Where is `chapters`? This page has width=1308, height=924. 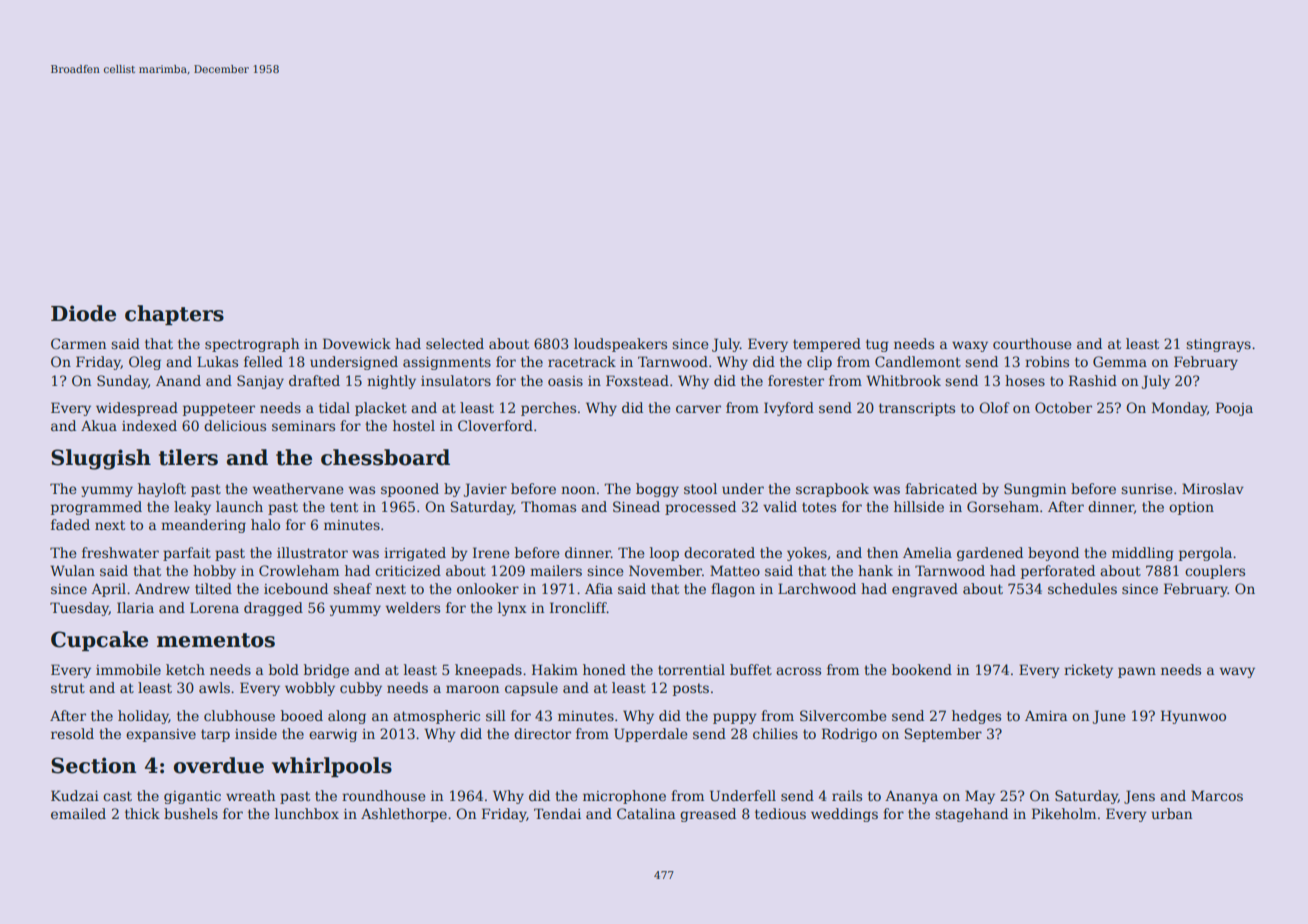 chapters is located at coordinates (174, 315).
